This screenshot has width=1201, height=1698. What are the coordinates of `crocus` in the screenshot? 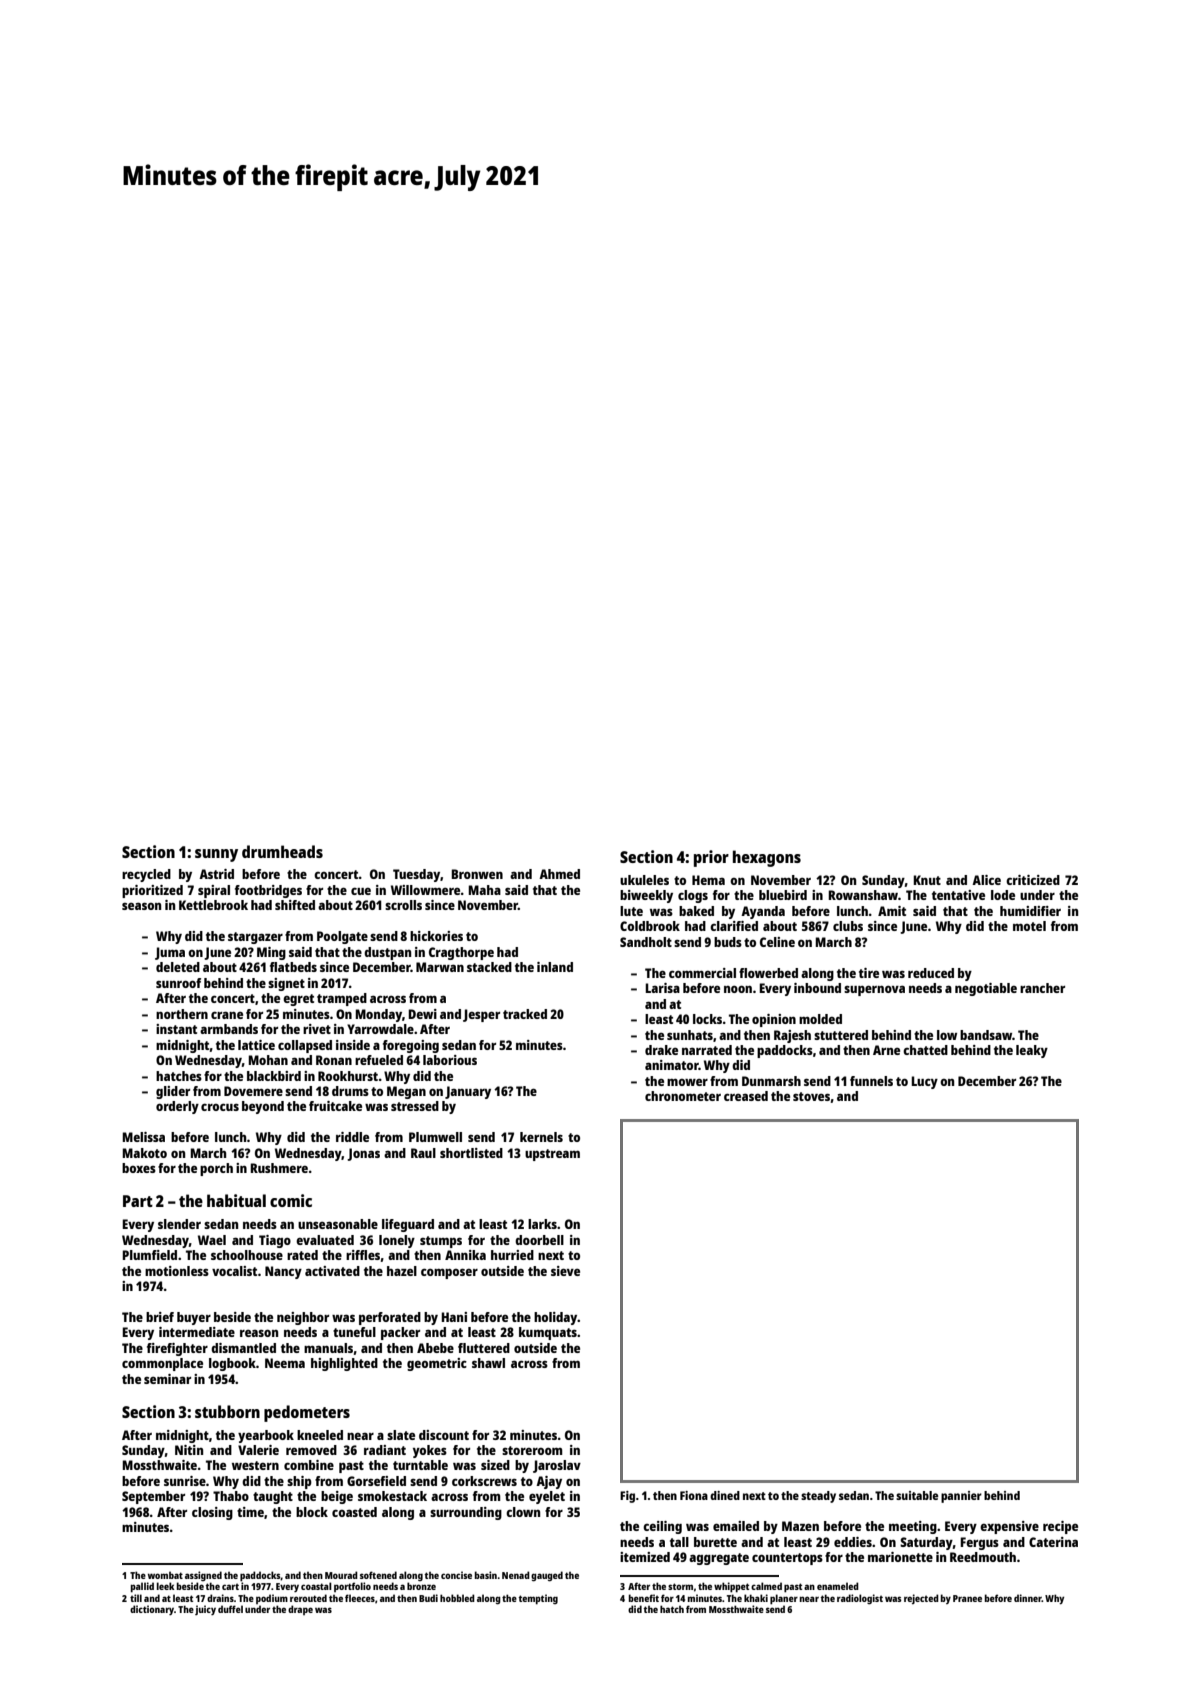 It's located at (220, 1107).
